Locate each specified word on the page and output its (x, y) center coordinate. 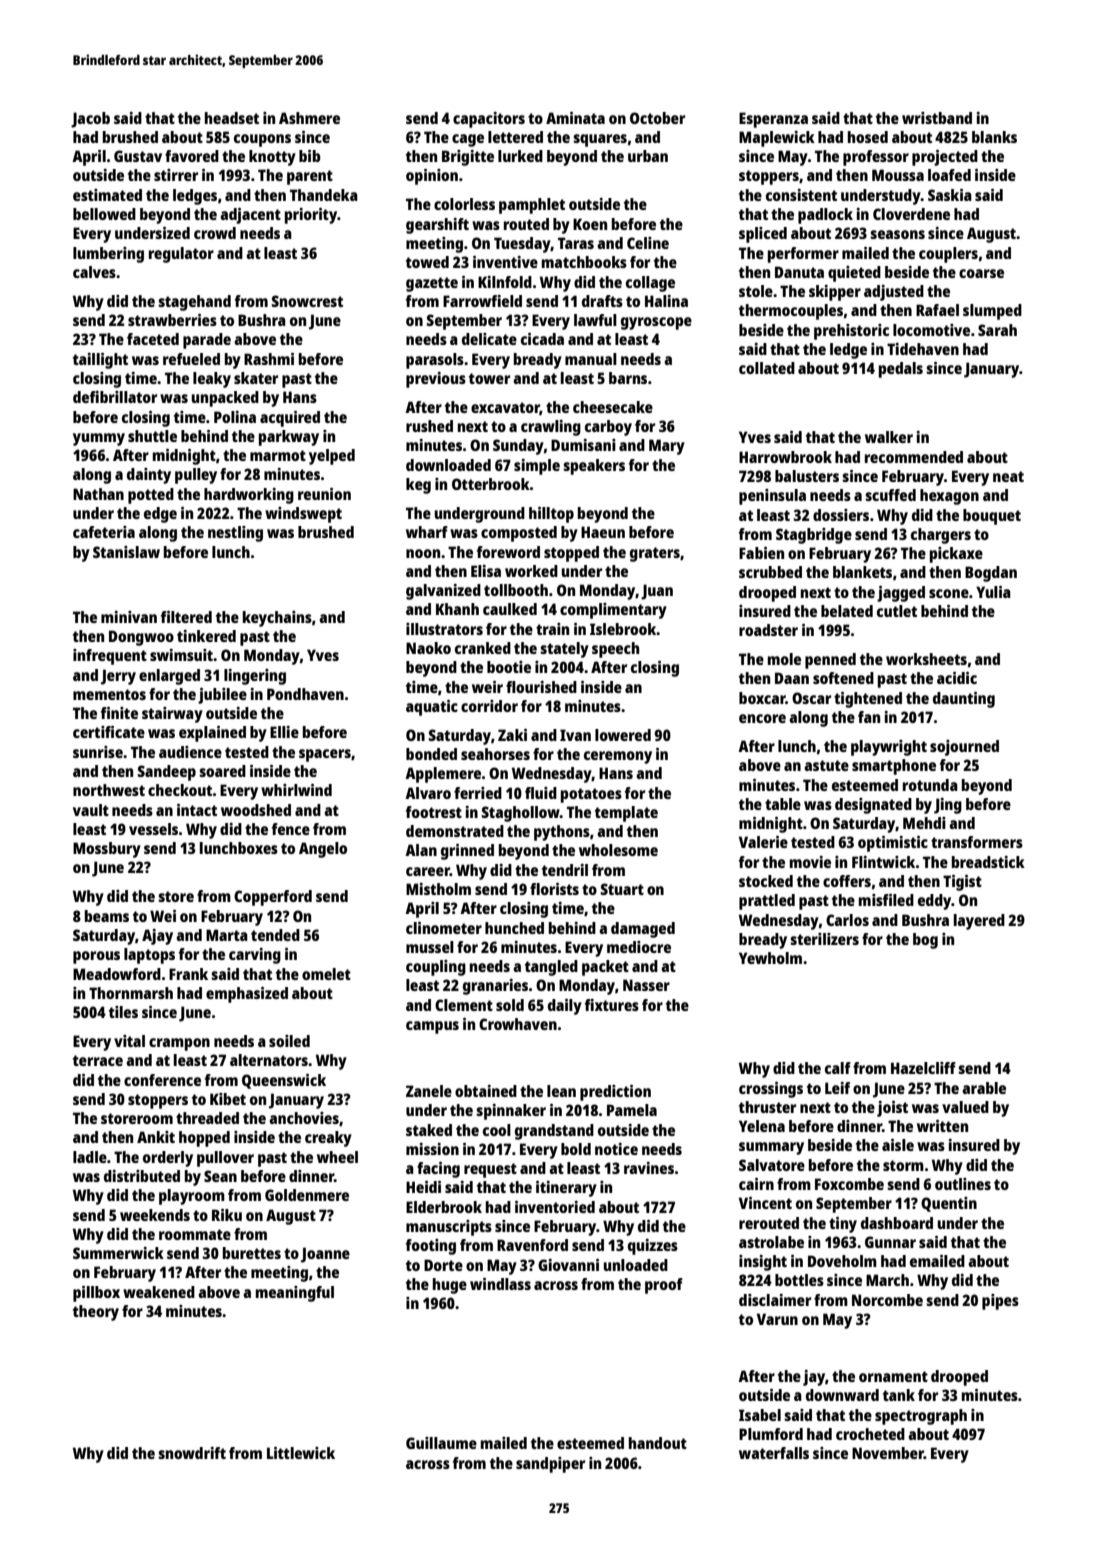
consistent (801, 195)
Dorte (443, 1265)
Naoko (428, 648)
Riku (227, 1215)
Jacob (90, 120)
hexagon (949, 497)
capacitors (489, 120)
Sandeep (166, 773)
